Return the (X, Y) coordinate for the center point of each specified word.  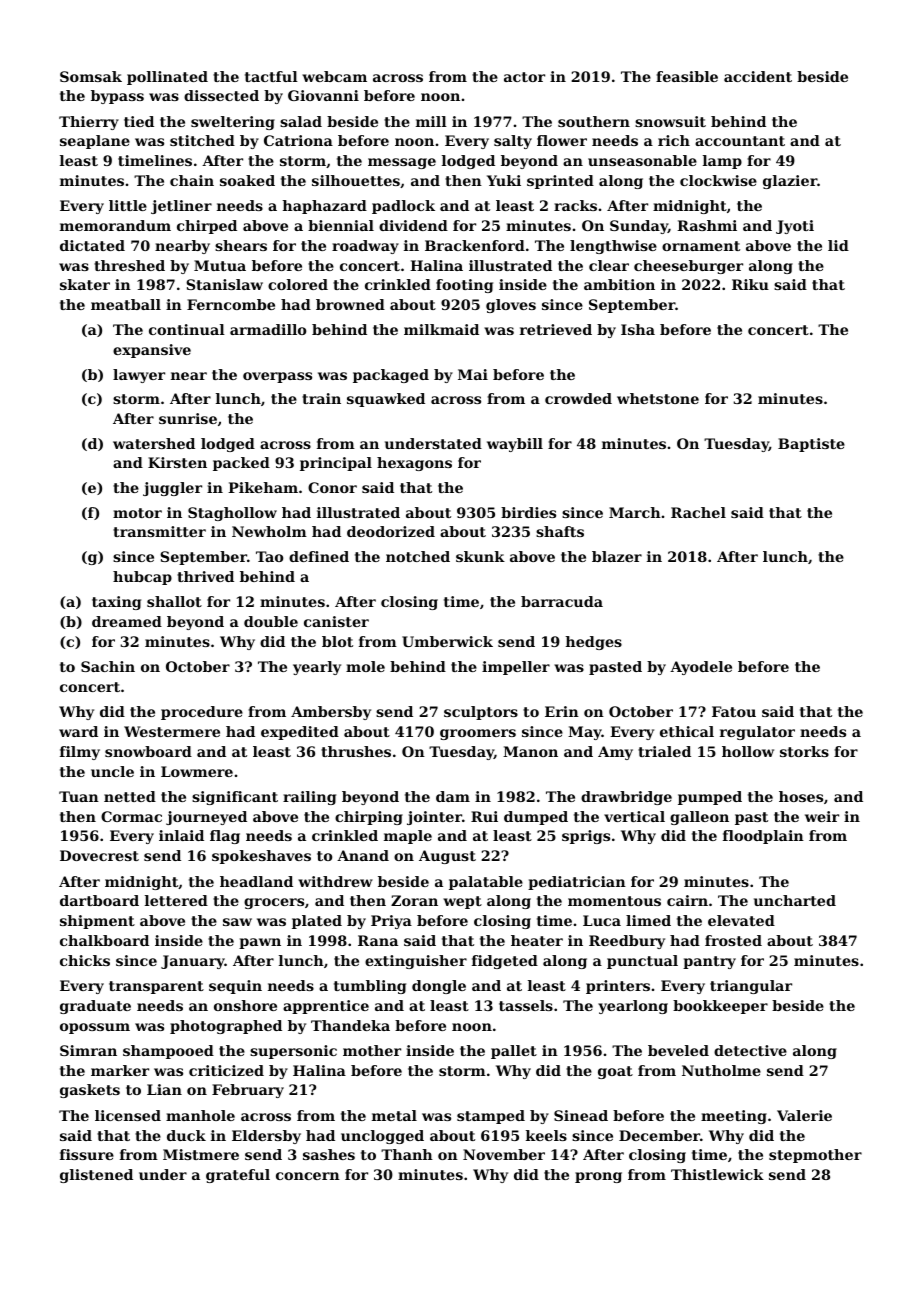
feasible (687, 76)
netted (130, 796)
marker (120, 1070)
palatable (486, 883)
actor (524, 77)
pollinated (167, 78)
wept (462, 902)
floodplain (763, 837)
